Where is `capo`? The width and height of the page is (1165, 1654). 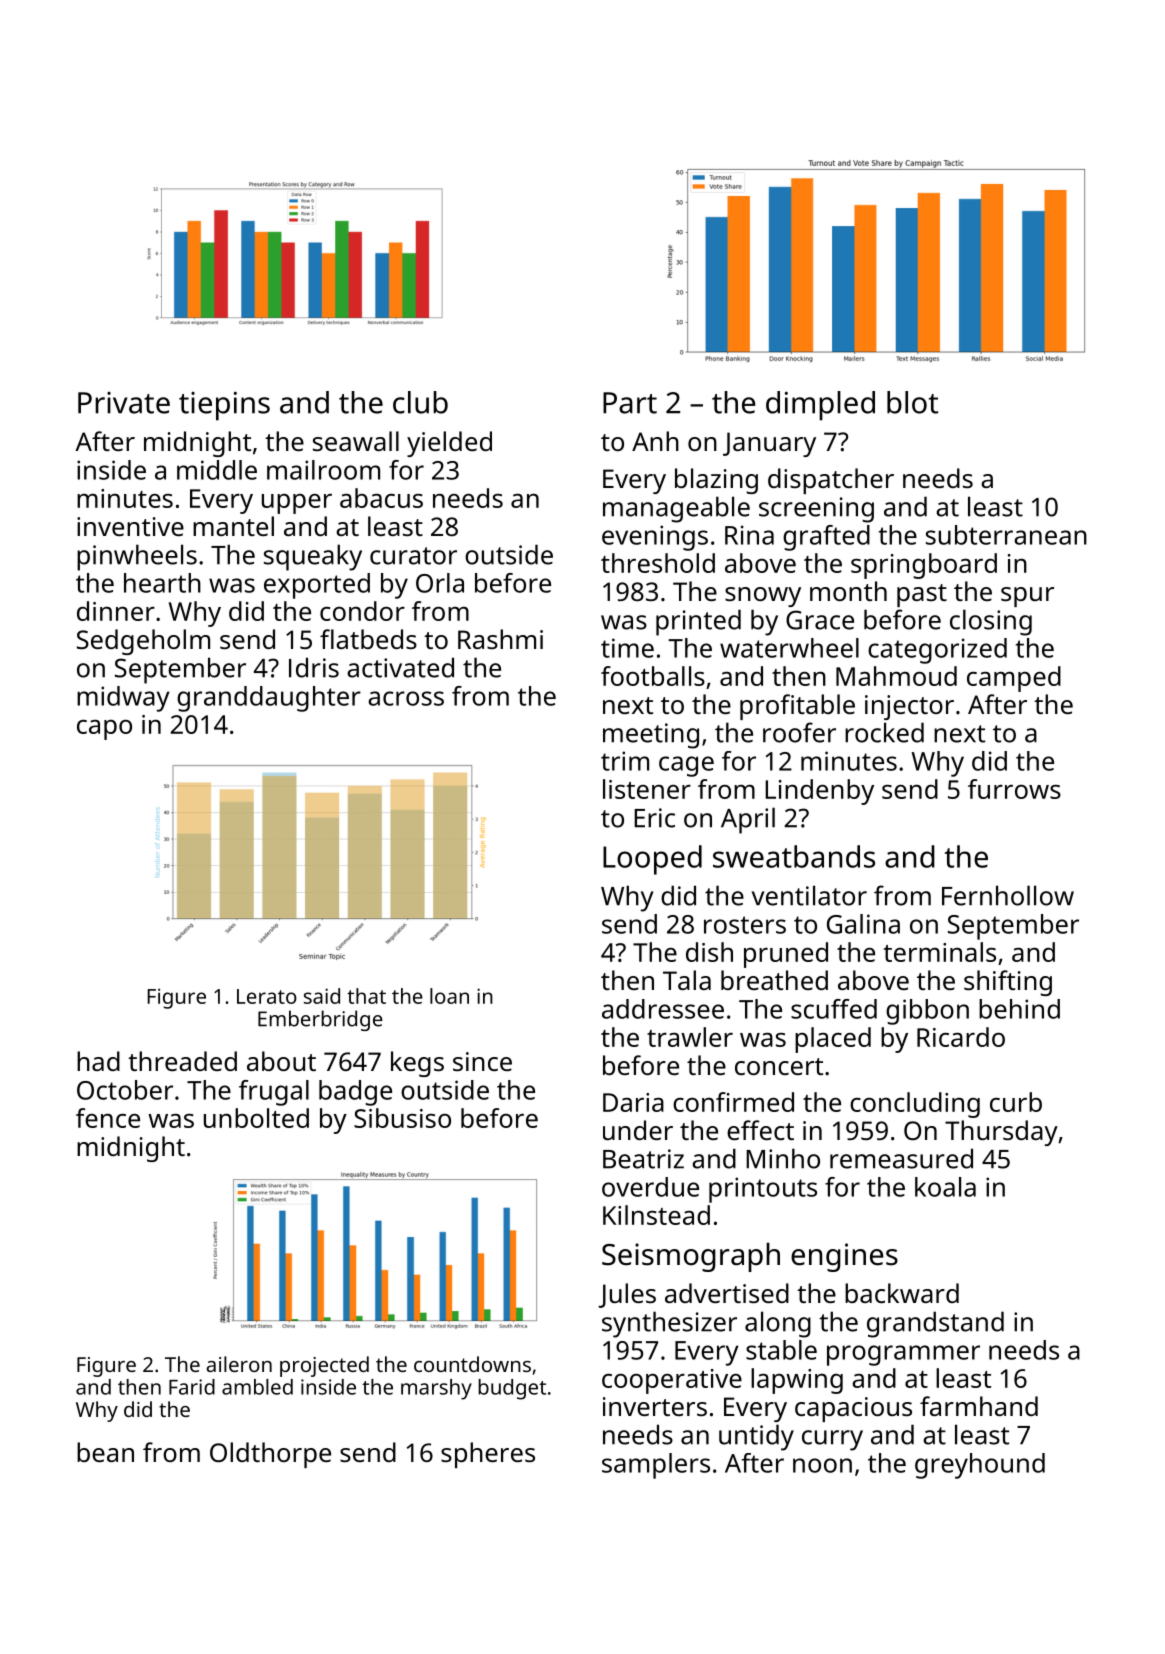
capo is located at coordinates (104, 729).
